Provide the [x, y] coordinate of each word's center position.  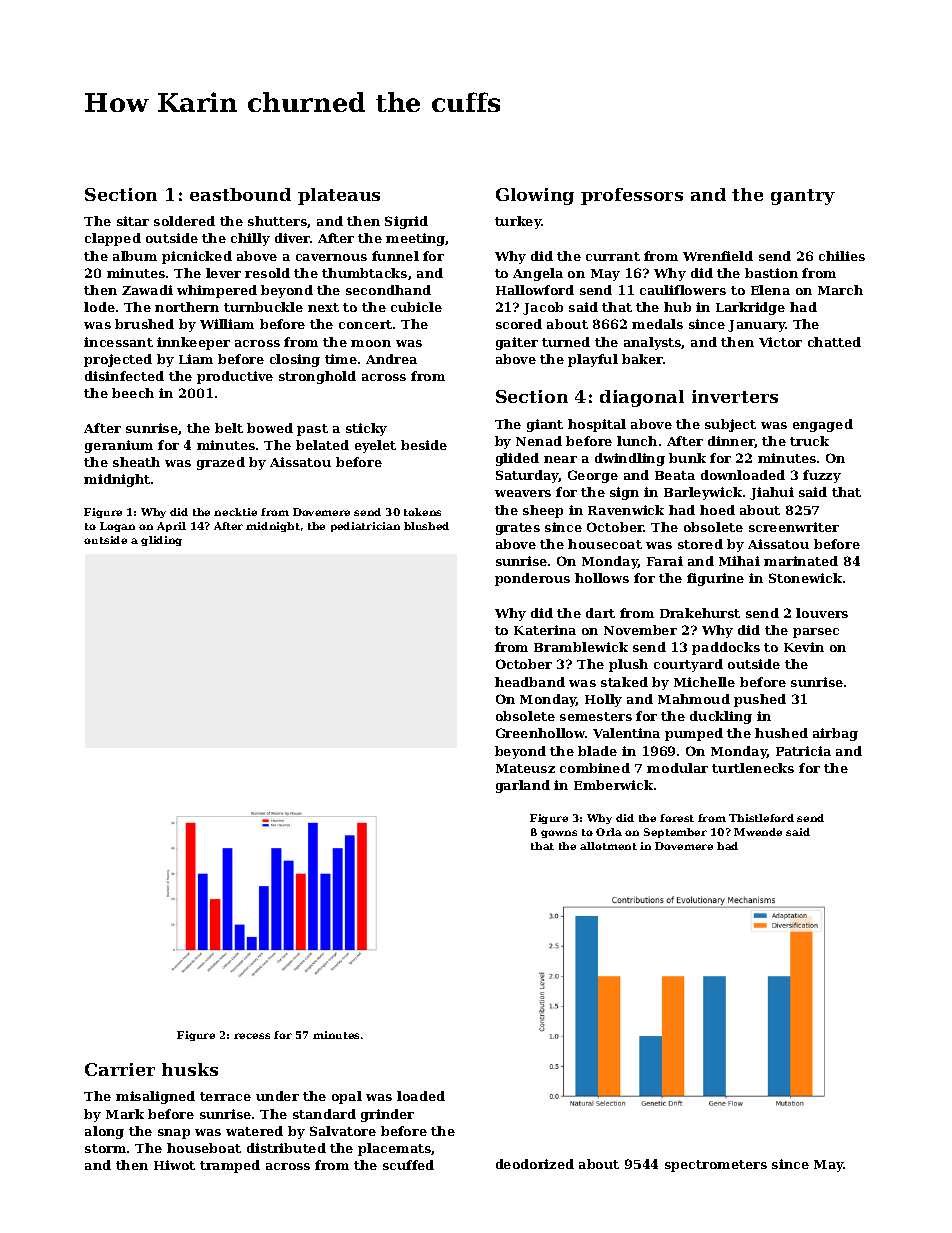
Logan [117, 527]
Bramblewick [581, 647]
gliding [161, 541]
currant [613, 256]
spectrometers [716, 1166]
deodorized [535, 1164]
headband [530, 682]
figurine [715, 579]
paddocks [726, 648]
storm [105, 1148]
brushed [144, 324]
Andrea [391, 359]
